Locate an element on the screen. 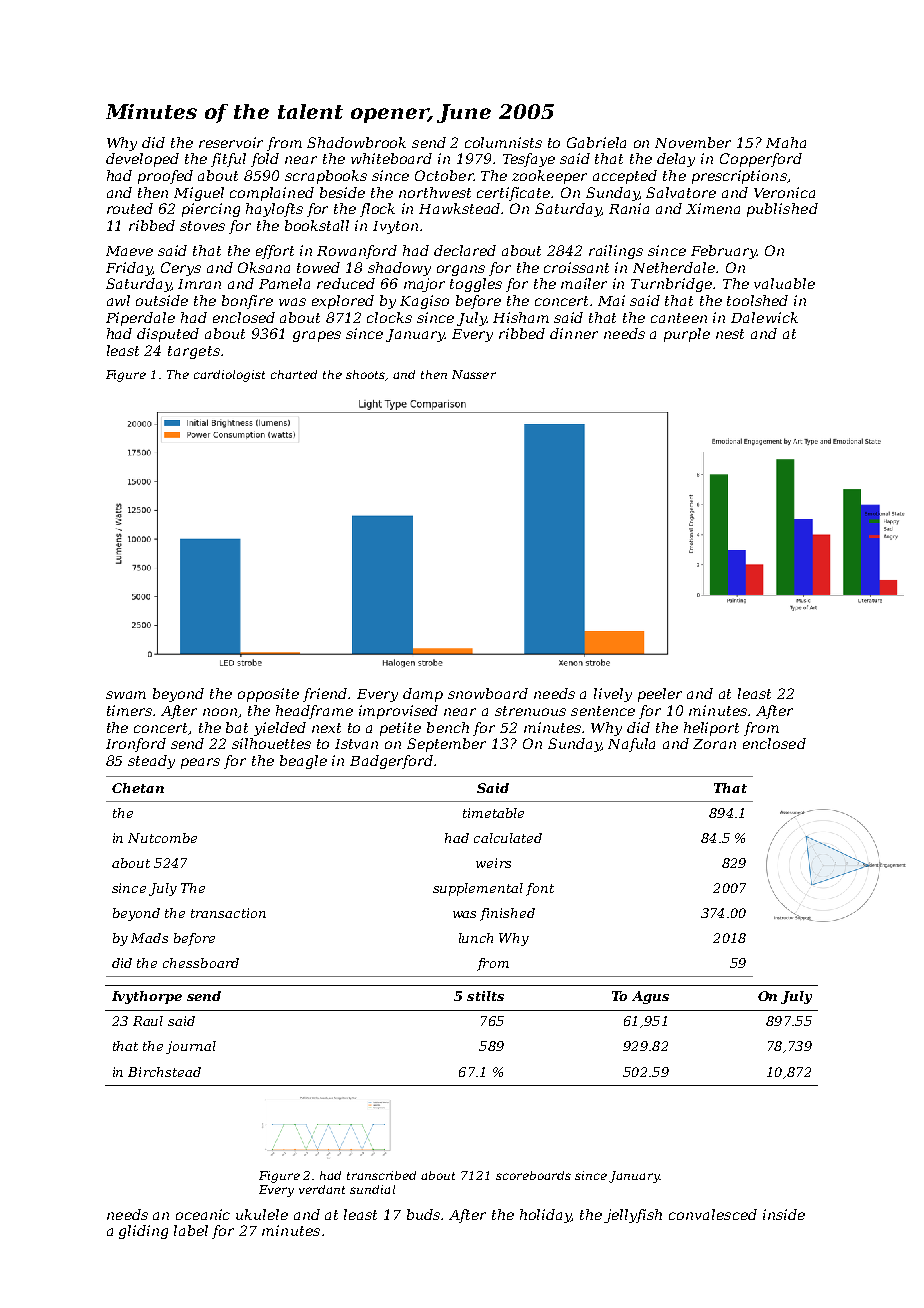  purple is located at coordinates (687, 335).
